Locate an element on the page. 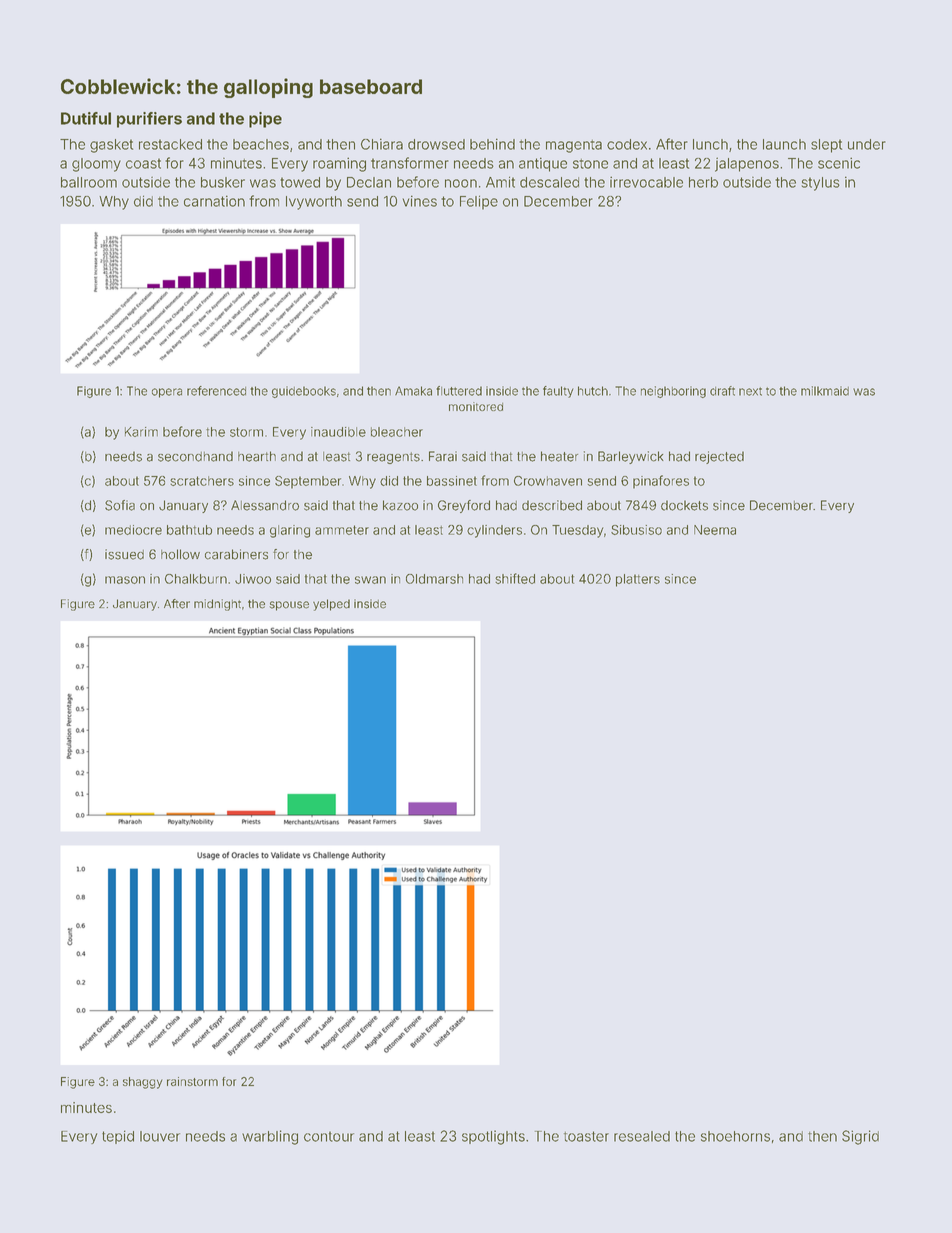 The image size is (952, 1233). mason is located at coordinates (125, 580).
